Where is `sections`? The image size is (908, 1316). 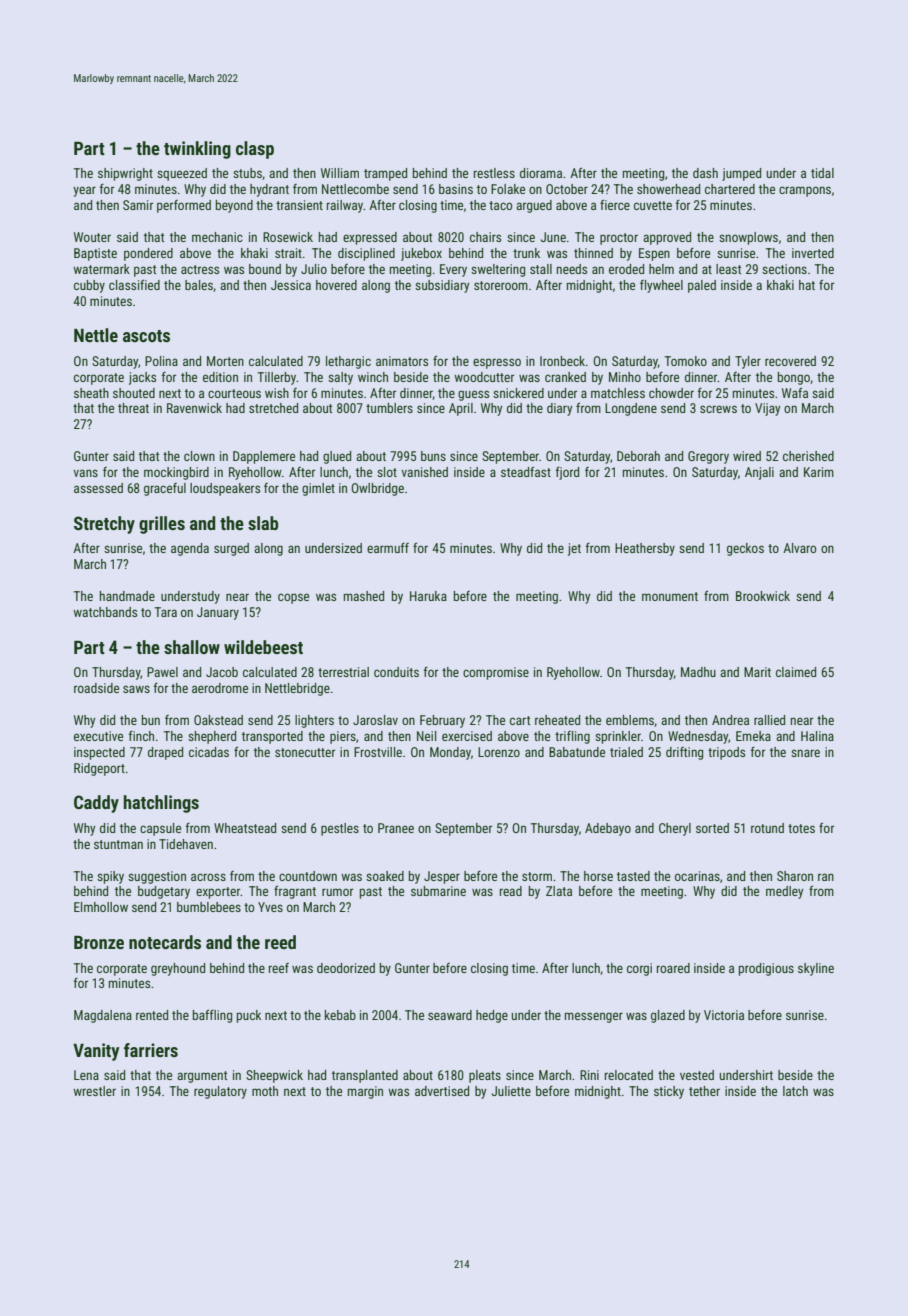
sections is located at coordinates (784, 269).
